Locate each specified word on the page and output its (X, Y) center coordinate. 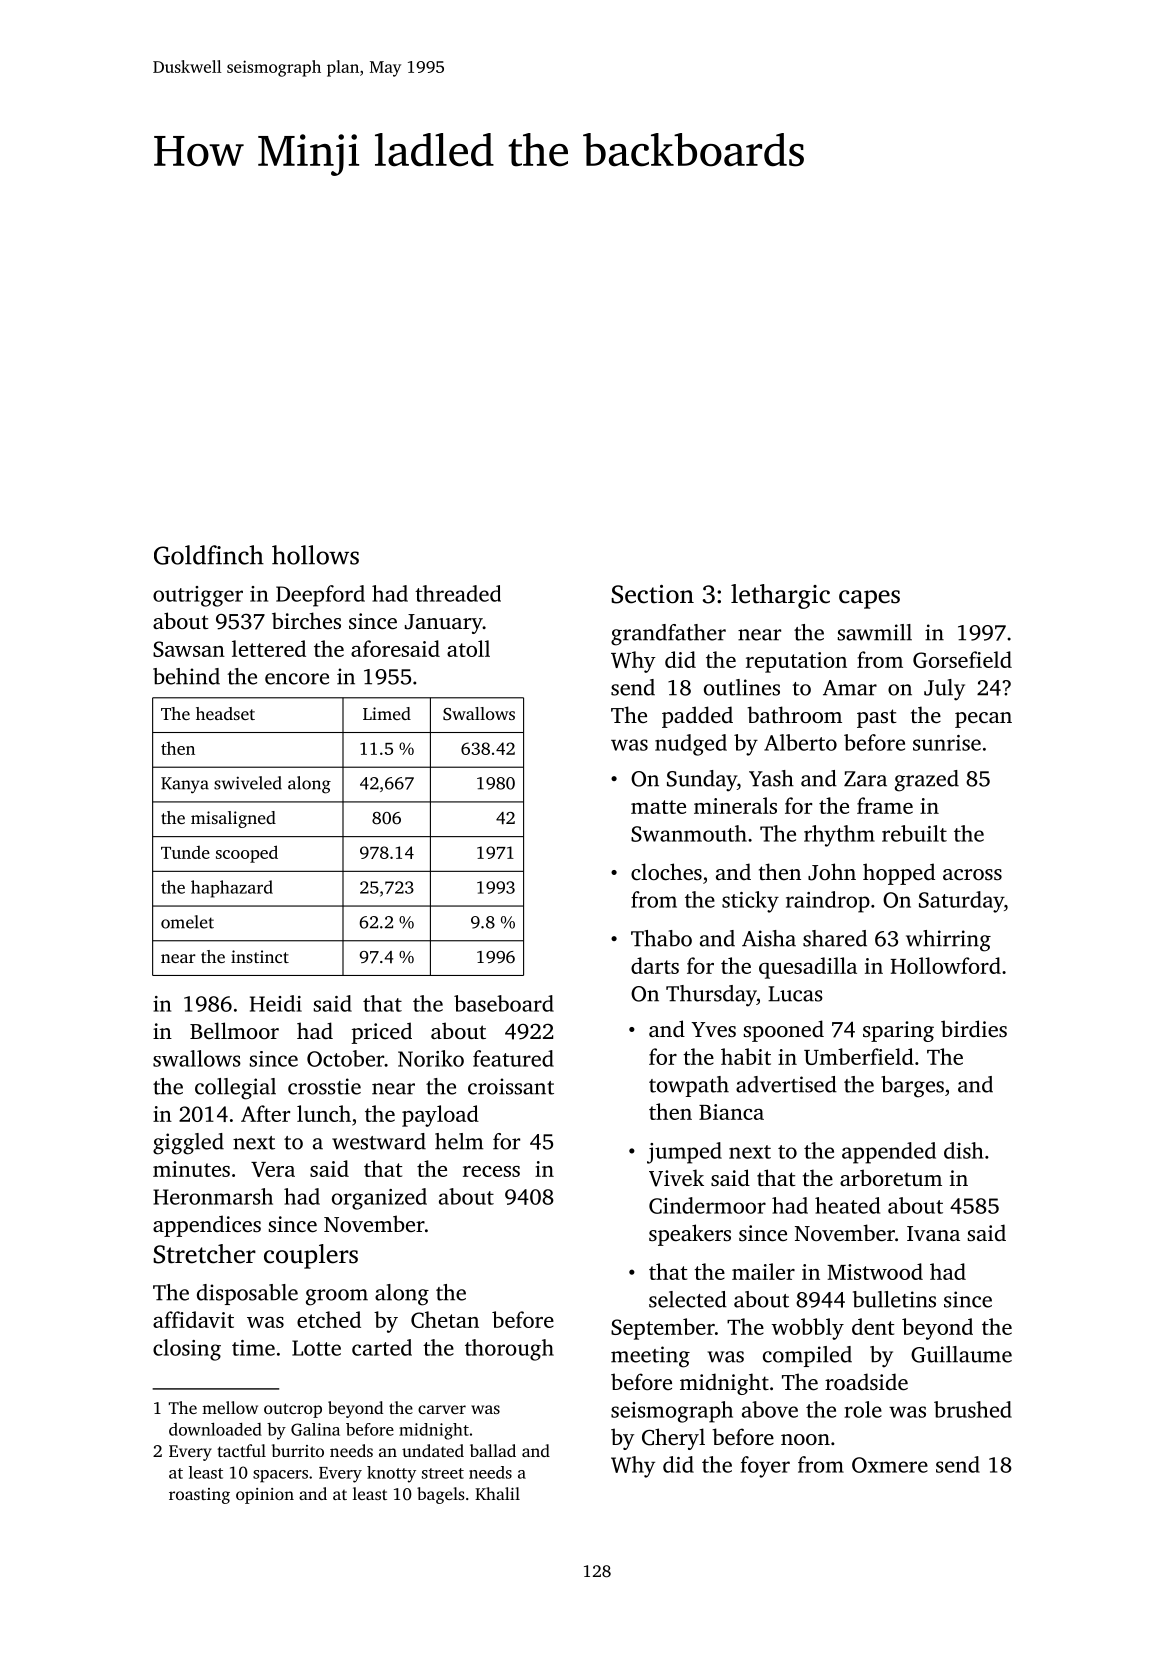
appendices (207, 1226)
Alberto (800, 742)
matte (658, 807)
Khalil (497, 1493)
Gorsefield (962, 659)
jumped (684, 1153)
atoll (468, 648)
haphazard (232, 889)
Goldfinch (209, 555)
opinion (265, 1496)
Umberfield (859, 1056)
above (770, 1409)
